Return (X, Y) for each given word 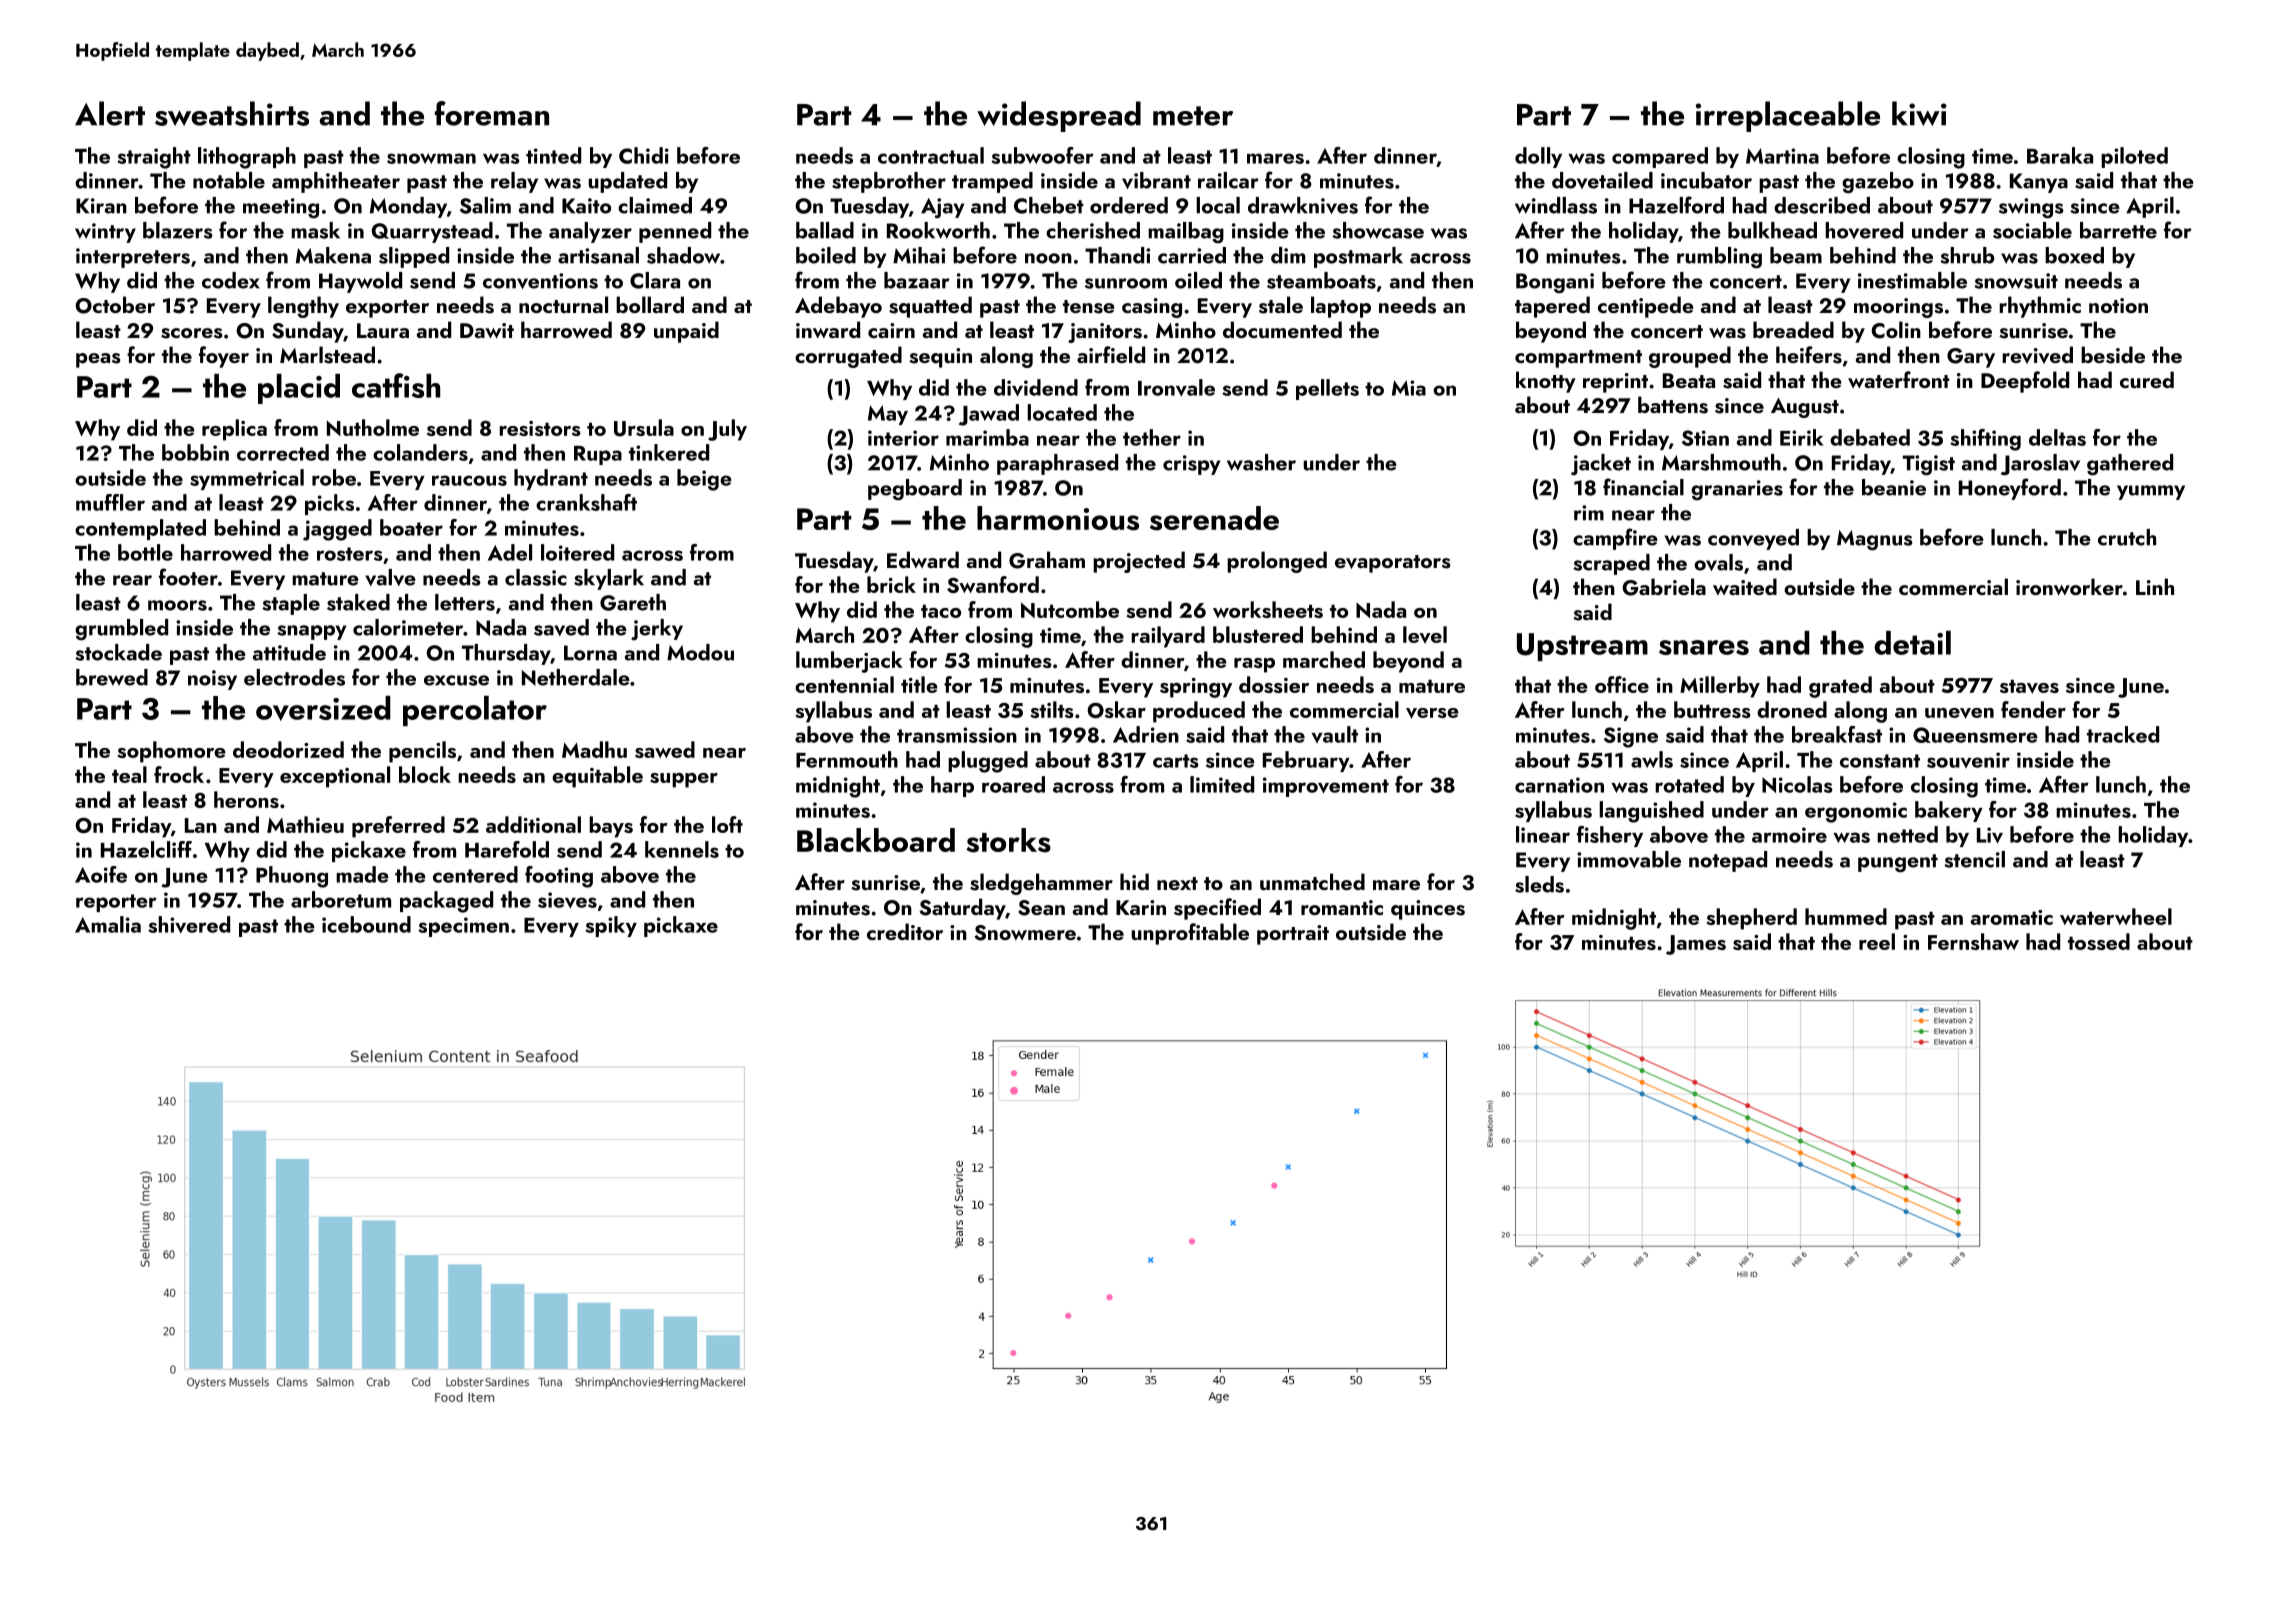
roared (1013, 784)
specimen (464, 927)
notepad (1728, 861)
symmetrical (247, 479)
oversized (323, 708)
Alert (110, 113)
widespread (1059, 116)
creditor (905, 931)
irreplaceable (1788, 116)
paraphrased (1057, 464)
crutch (2127, 537)
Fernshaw (1973, 941)
